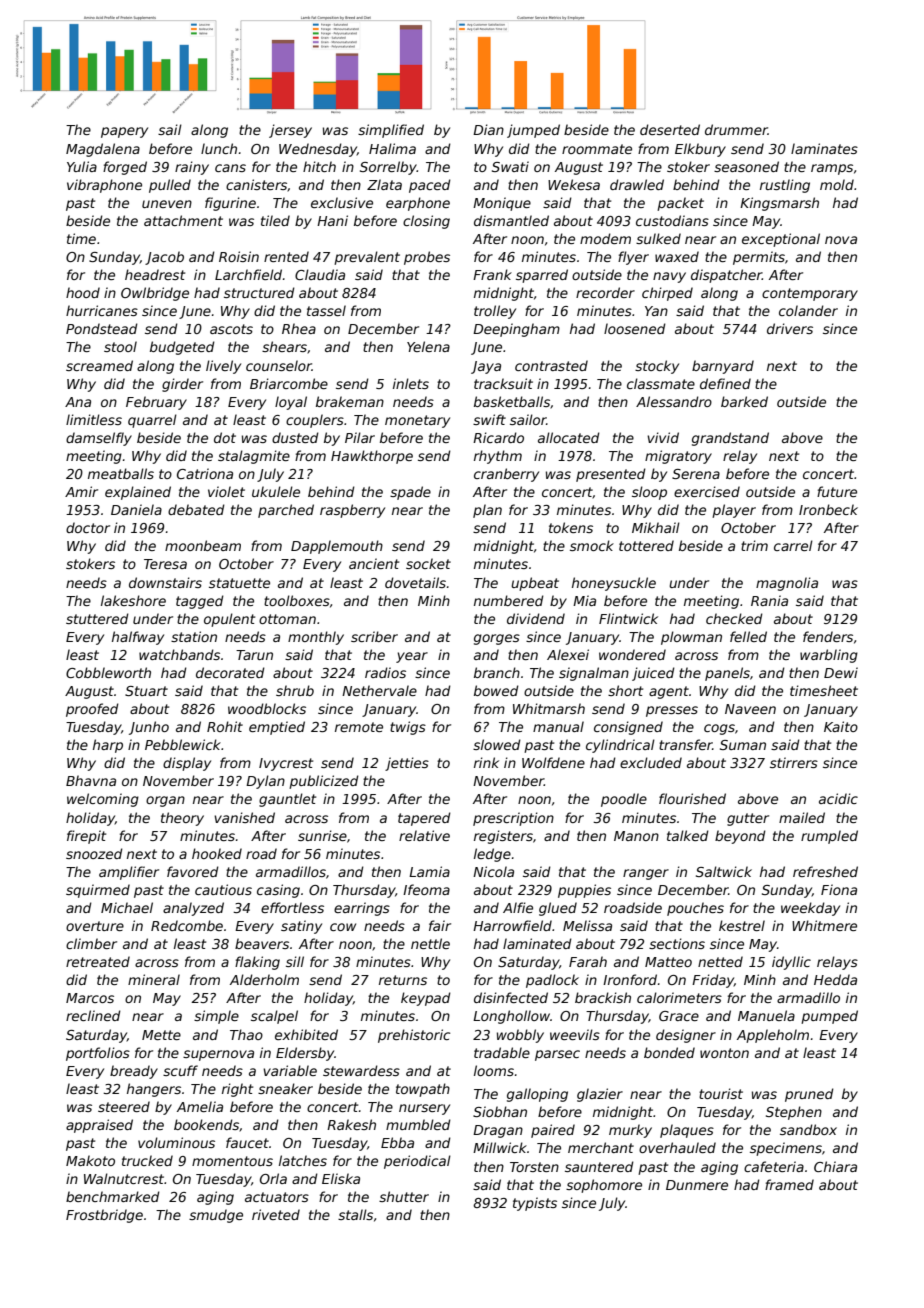  What do you see at coordinates (124, 132) in the screenshot?
I see `papery` at bounding box center [124, 132].
